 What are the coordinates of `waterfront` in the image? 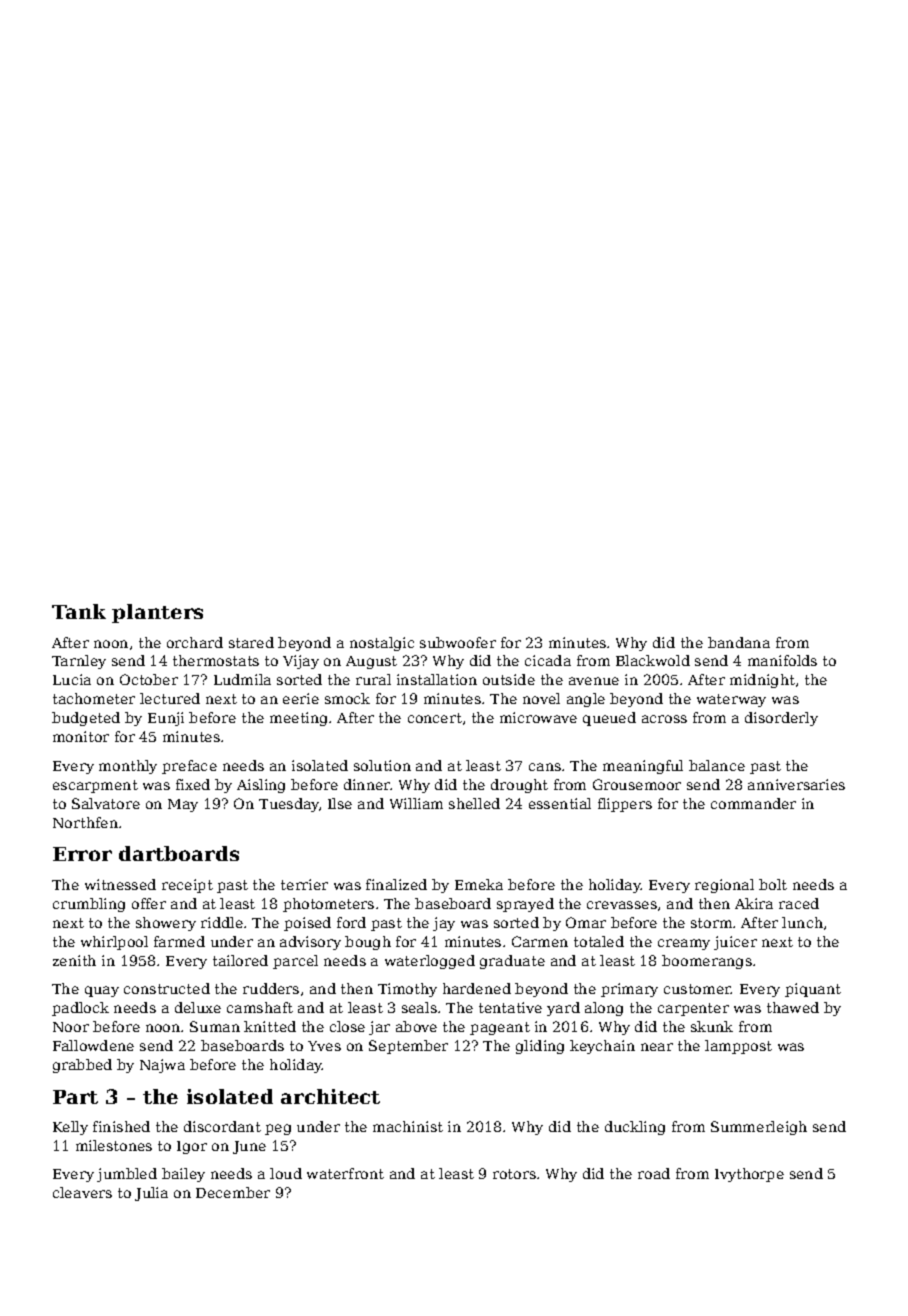 It's located at (345, 1173).
